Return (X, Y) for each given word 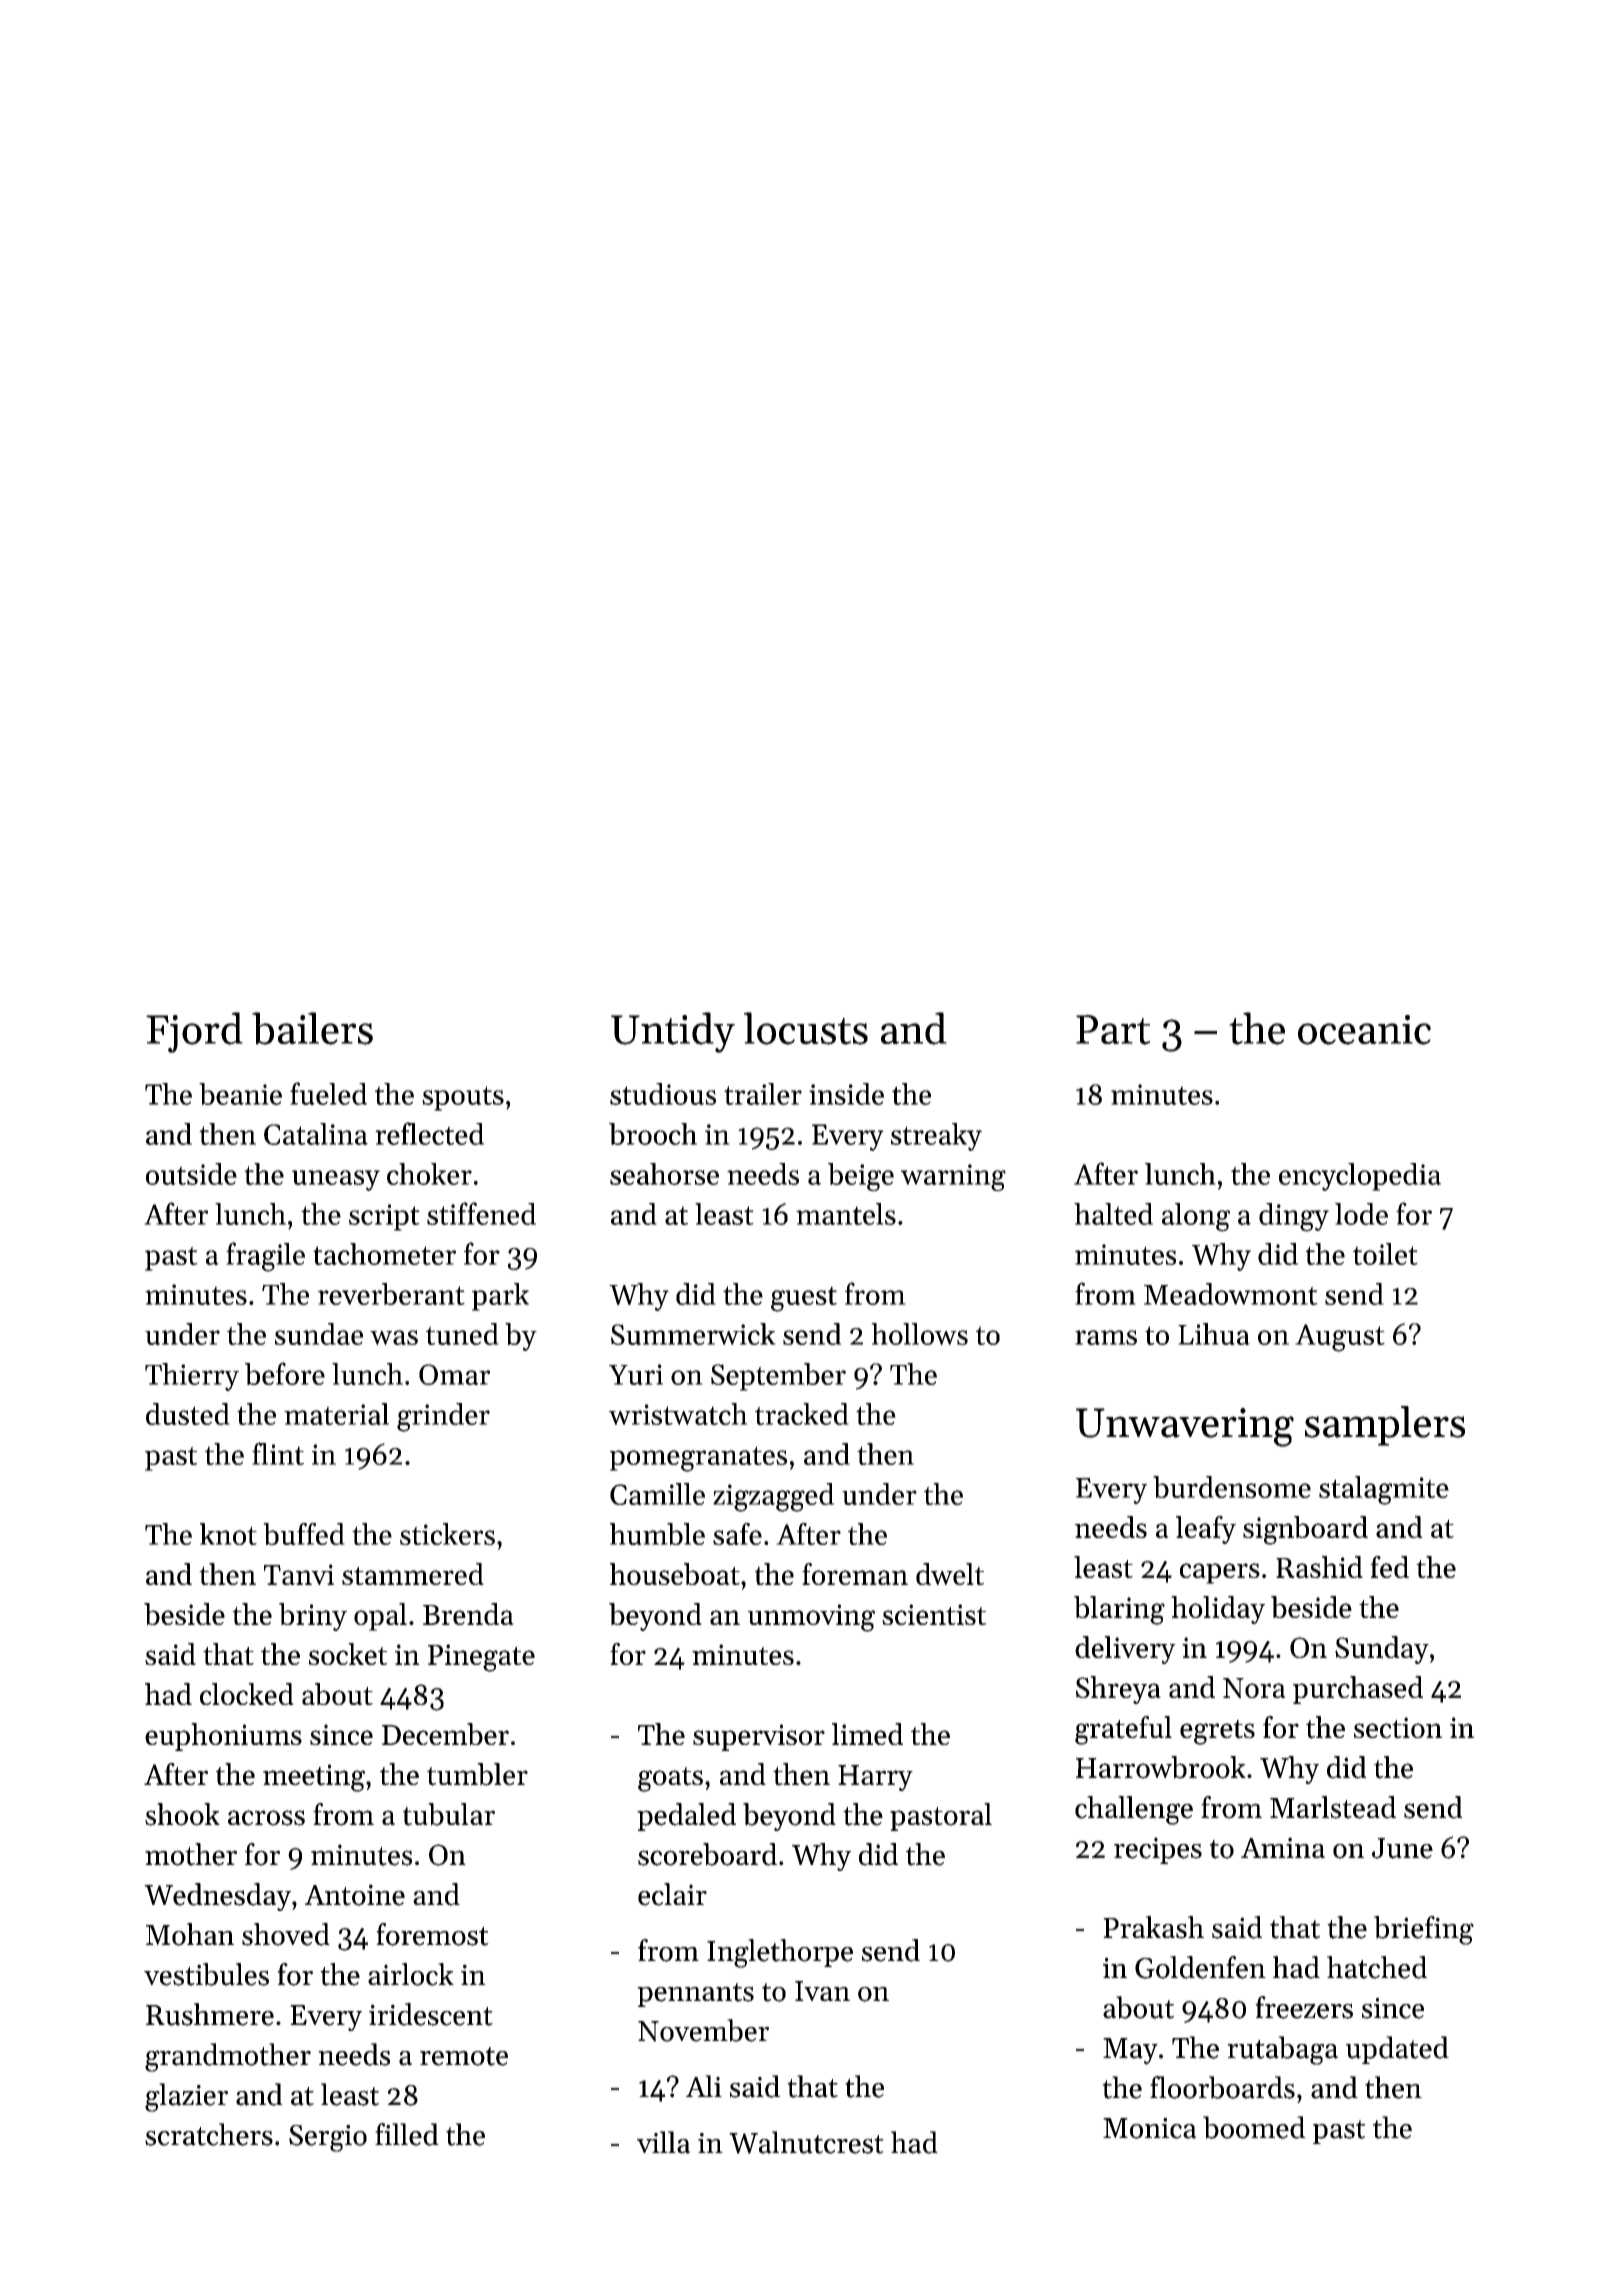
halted (1113, 1214)
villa (663, 2142)
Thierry (192, 1377)
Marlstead (1333, 1807)
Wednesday (217, 1897)
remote (464, 2056)
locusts (806, 1028)
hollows (919, 1334)
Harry (875, 1778)
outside (191, 1174)
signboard (1305, 1530)
